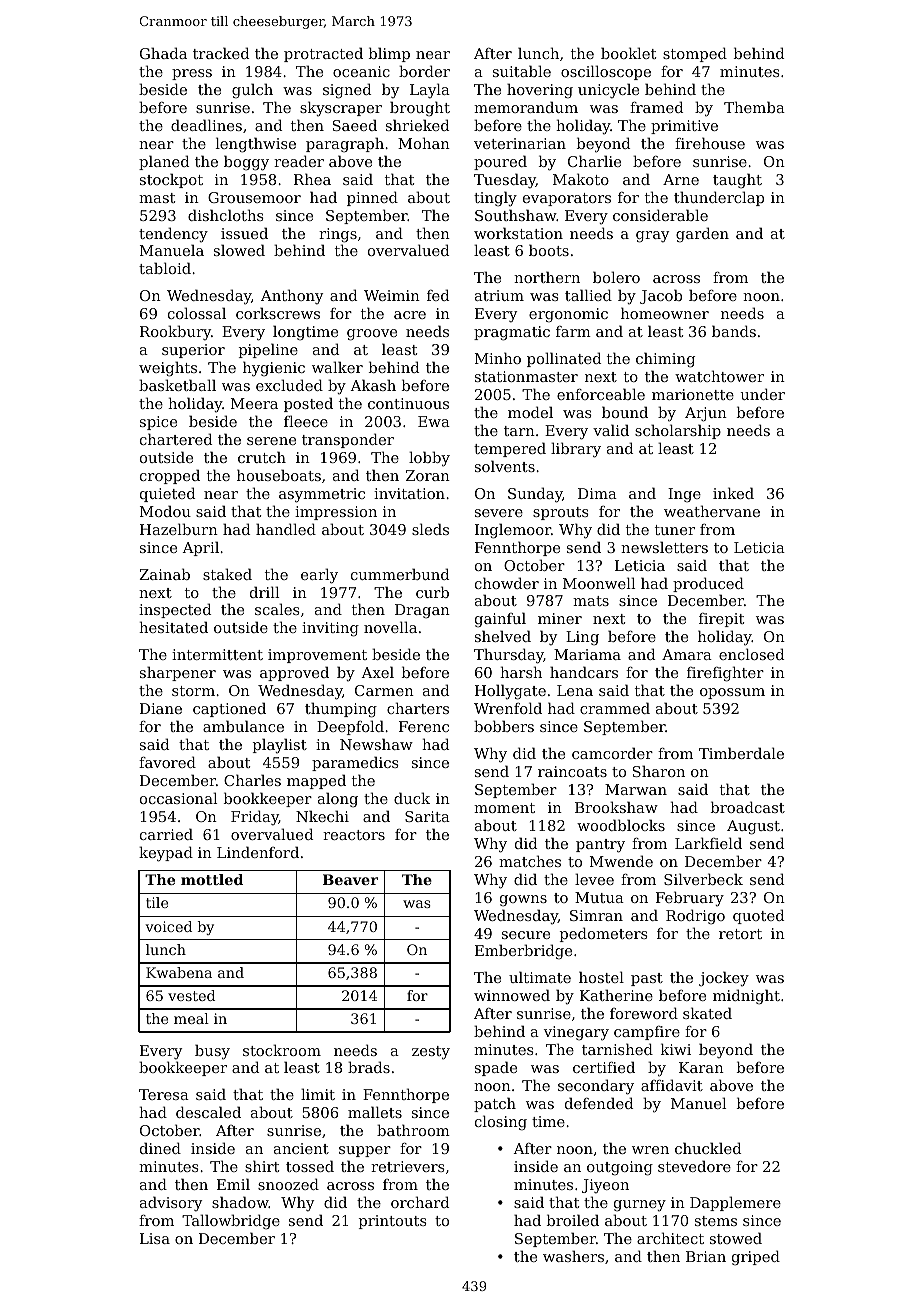 The image size is (924, 1314). What do you see at coordinates (431, 1053) in the screenshot?
I see `zesty` at bounding box center [431, 1053].
